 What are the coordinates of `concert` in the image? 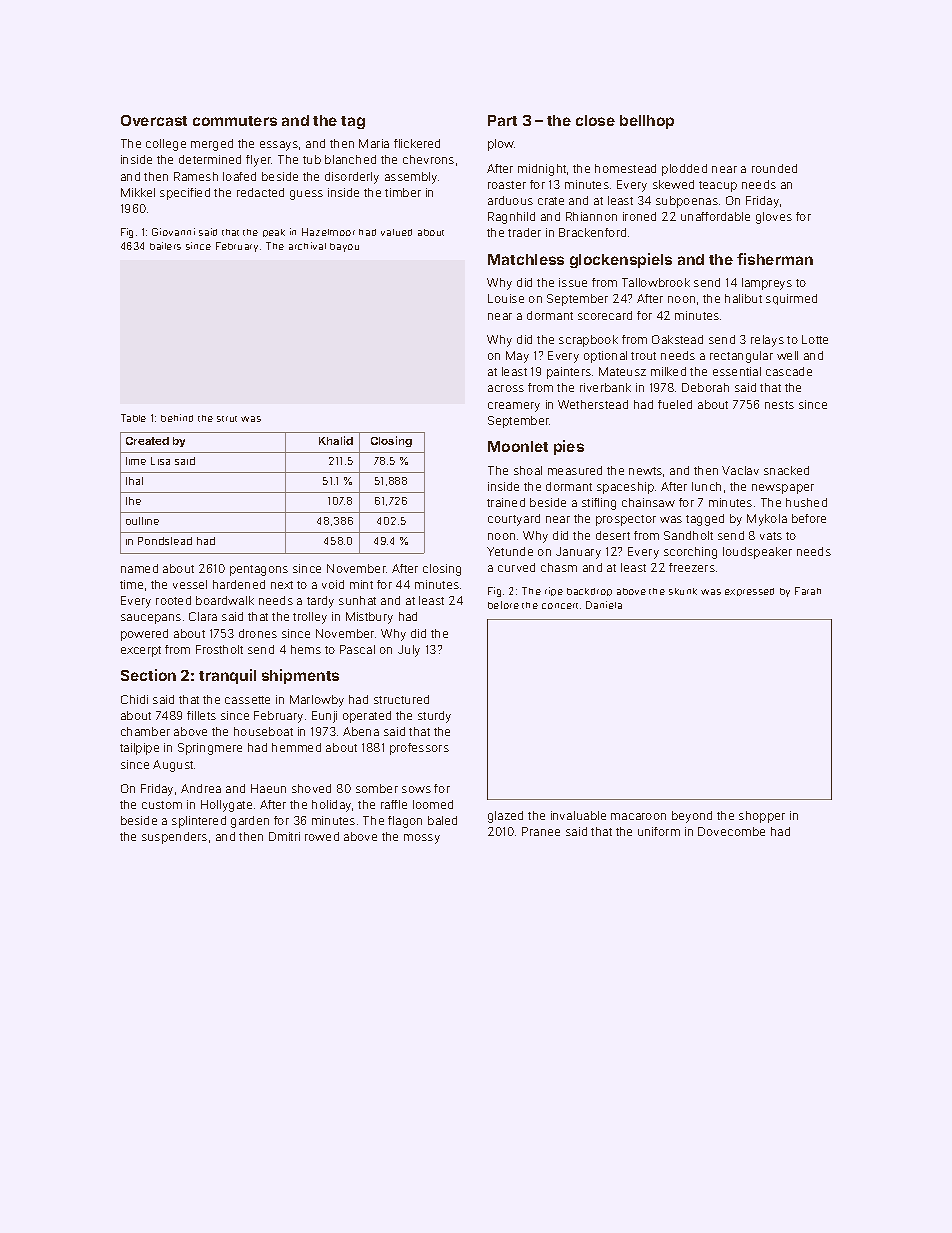 It's located at (560, 606).
